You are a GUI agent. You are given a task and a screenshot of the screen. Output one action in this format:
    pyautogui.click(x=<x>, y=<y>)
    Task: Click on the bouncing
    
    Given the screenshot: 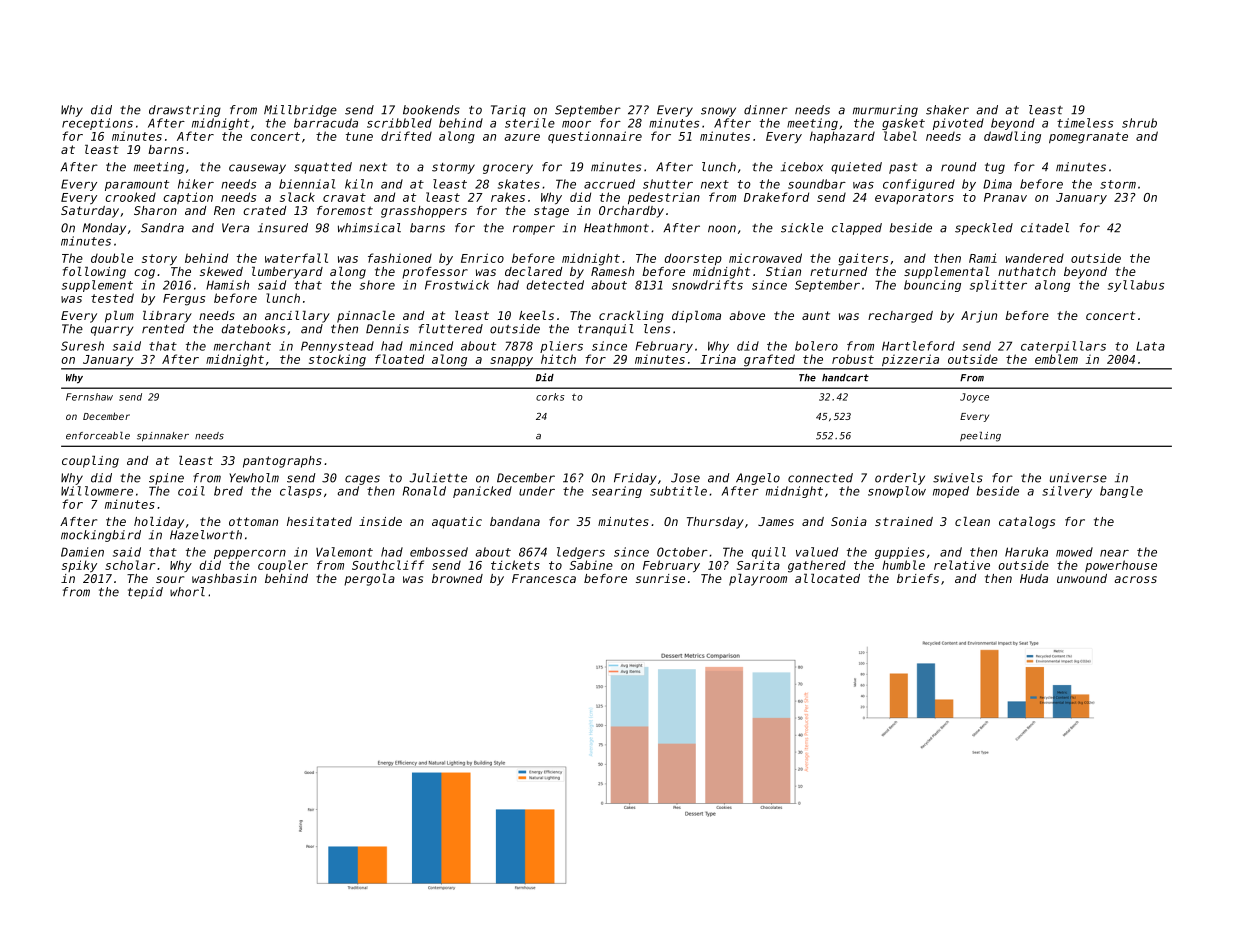 What is the action you would take?
    pyautogui.click(x=932, y=286)
